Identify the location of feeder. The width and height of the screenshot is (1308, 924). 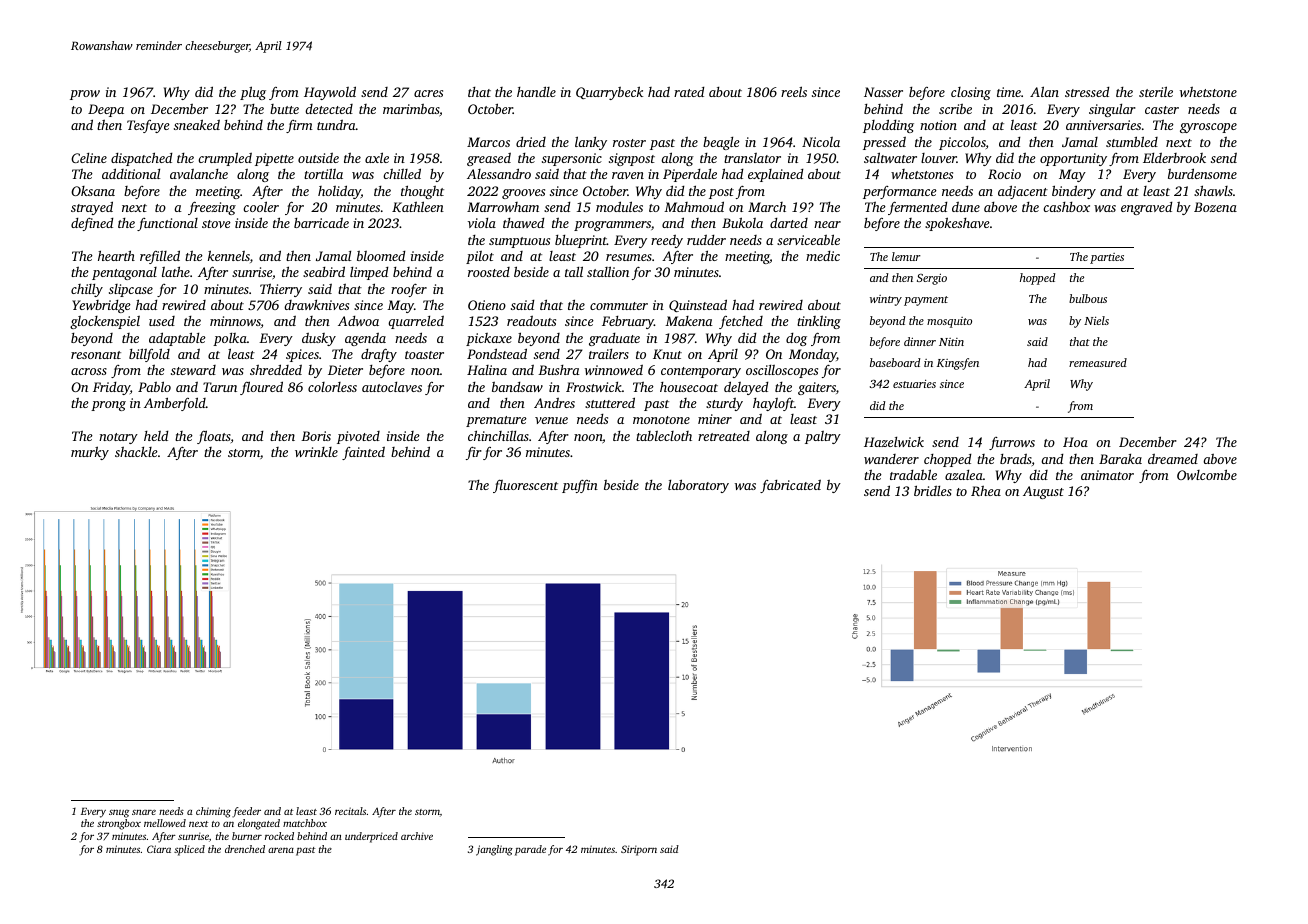
(246, 812).
